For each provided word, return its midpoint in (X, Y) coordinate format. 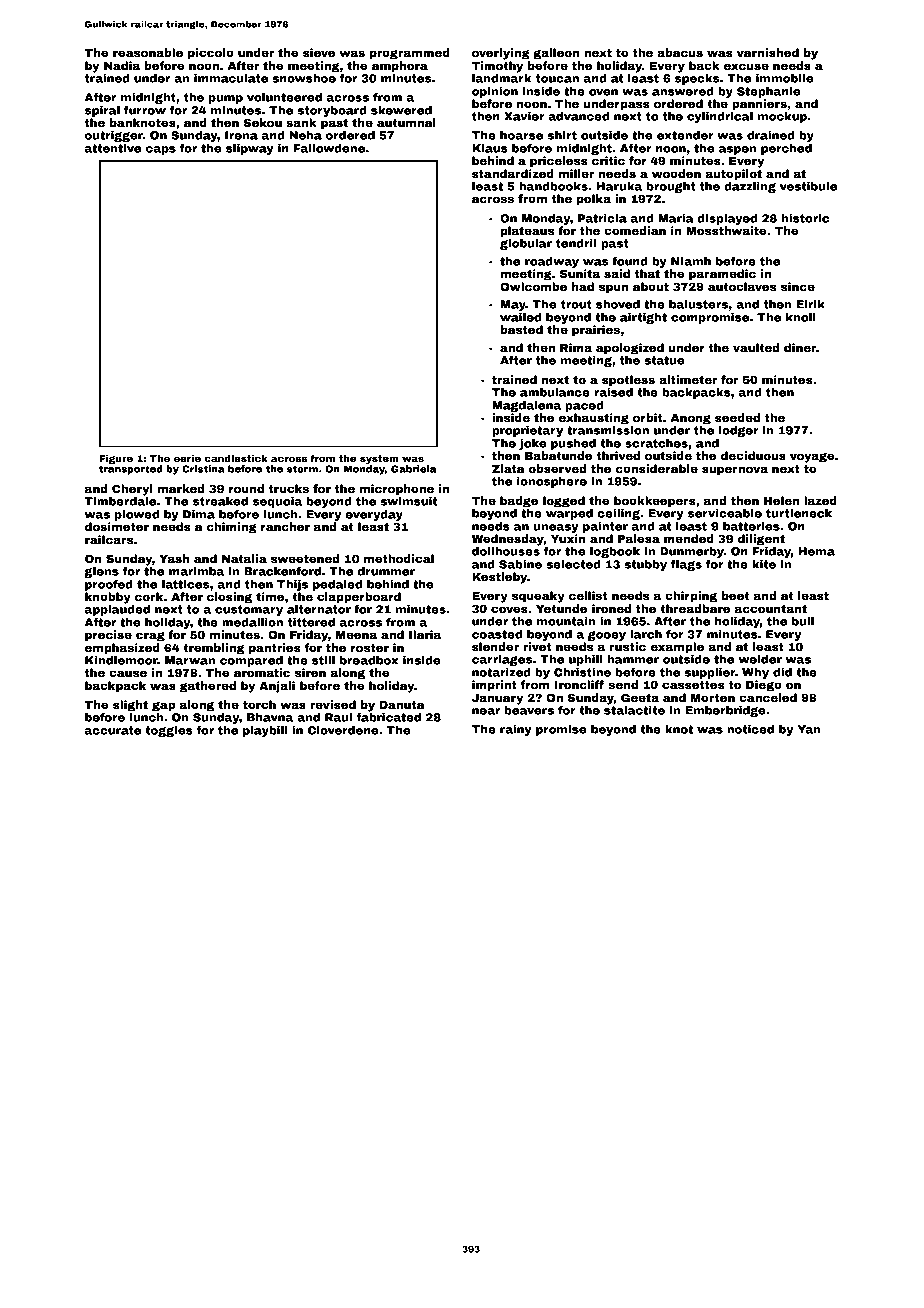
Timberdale (120, 501)
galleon (556, 54)
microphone (397, 490)
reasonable (148, 52)
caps (161, 150)
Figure (116, 459)
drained (770, 135)
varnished (768, 52)
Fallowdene (329, 148)
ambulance (555, 392)
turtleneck (799, 513)
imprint (494, 686)
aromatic (262, 672)
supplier (710, 673)
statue (664, 360)
